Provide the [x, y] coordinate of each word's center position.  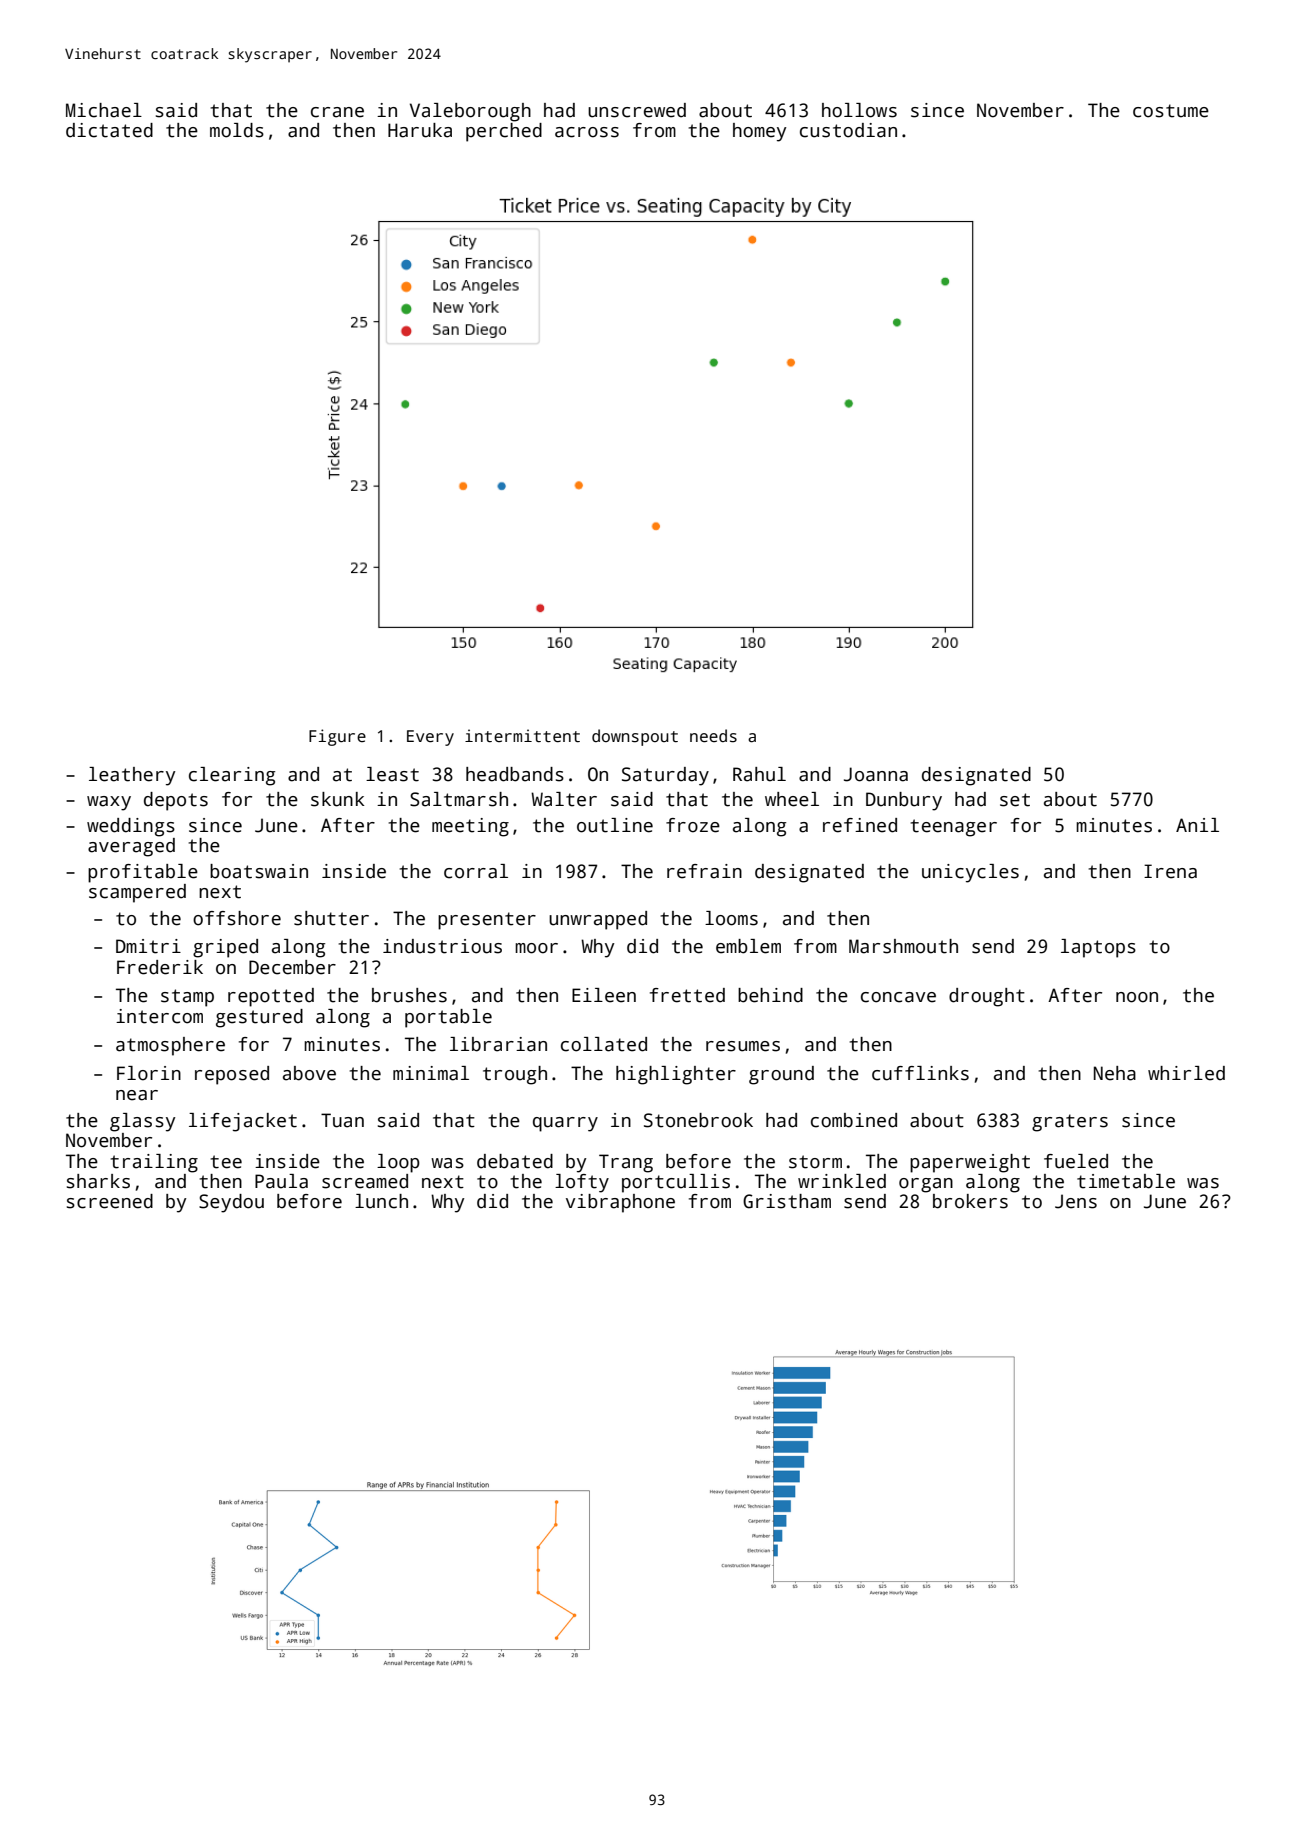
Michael [104, 110]
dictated [109, 130]
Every [430, 738]
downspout [635, 737]
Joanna [876, 774]
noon [1137, 997]
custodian [848, 130]
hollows [859, 110]
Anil [1197, 825]
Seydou [231, 1203]
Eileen [604, 995]
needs [713, 736]
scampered [137, 893]
